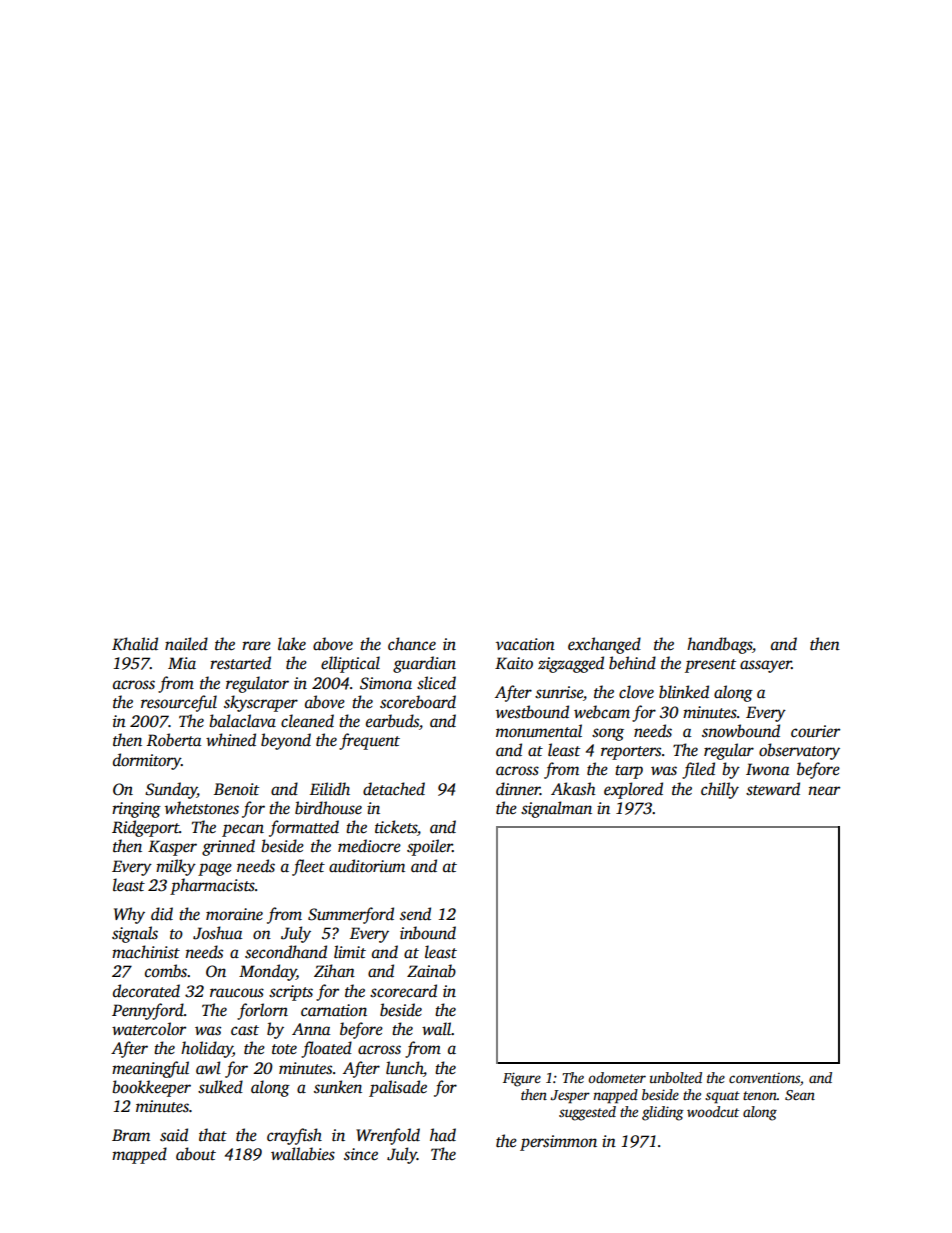  I want to click on vacation, so click(525, 644).
